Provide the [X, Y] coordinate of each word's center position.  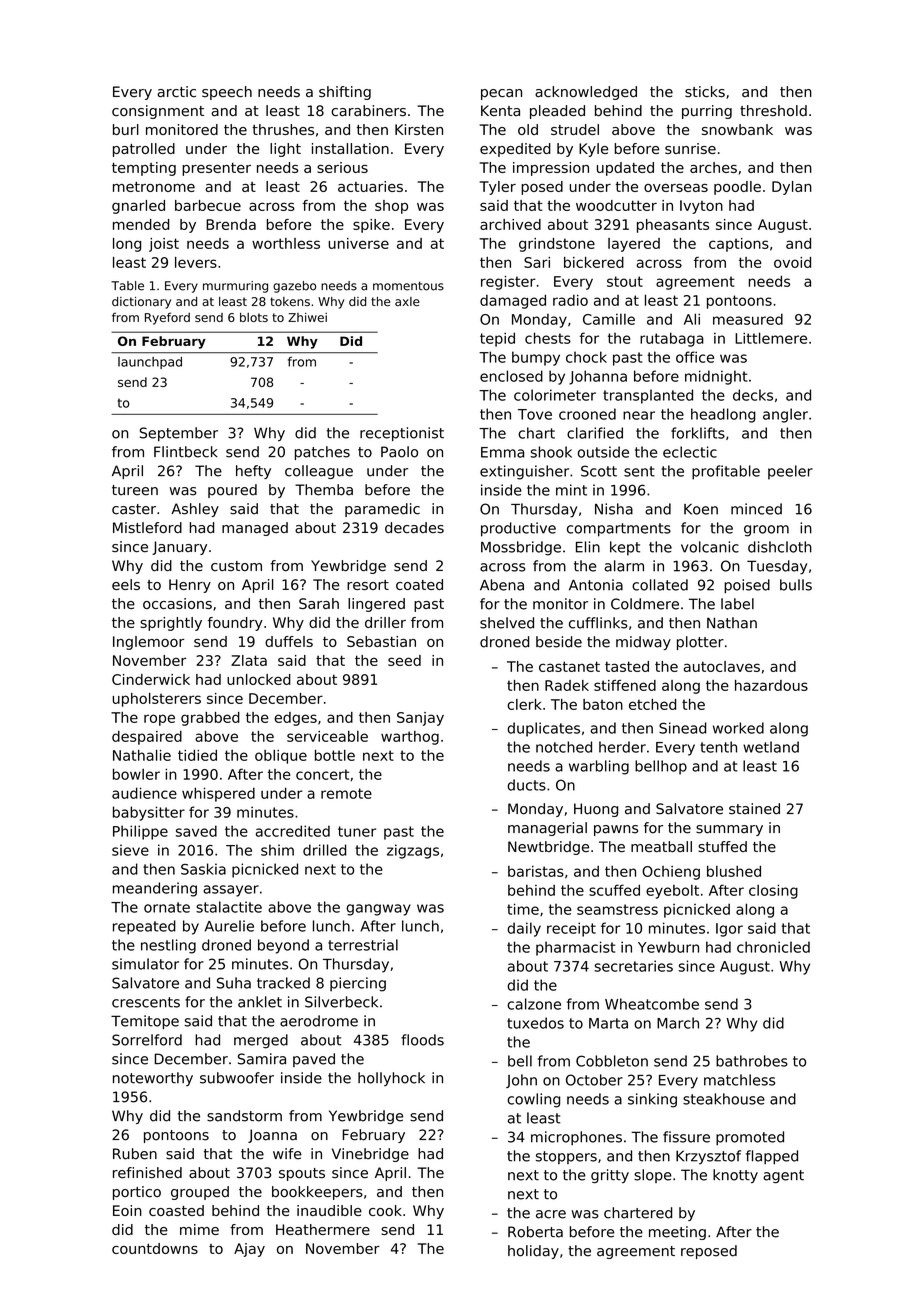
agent [783, 1176]
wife [287, 1154]
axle [407, 301]
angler [785, 415]
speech [227, 93]
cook [385, 1210]
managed [255, 529]
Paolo [399, 452]
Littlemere [771, 338]
